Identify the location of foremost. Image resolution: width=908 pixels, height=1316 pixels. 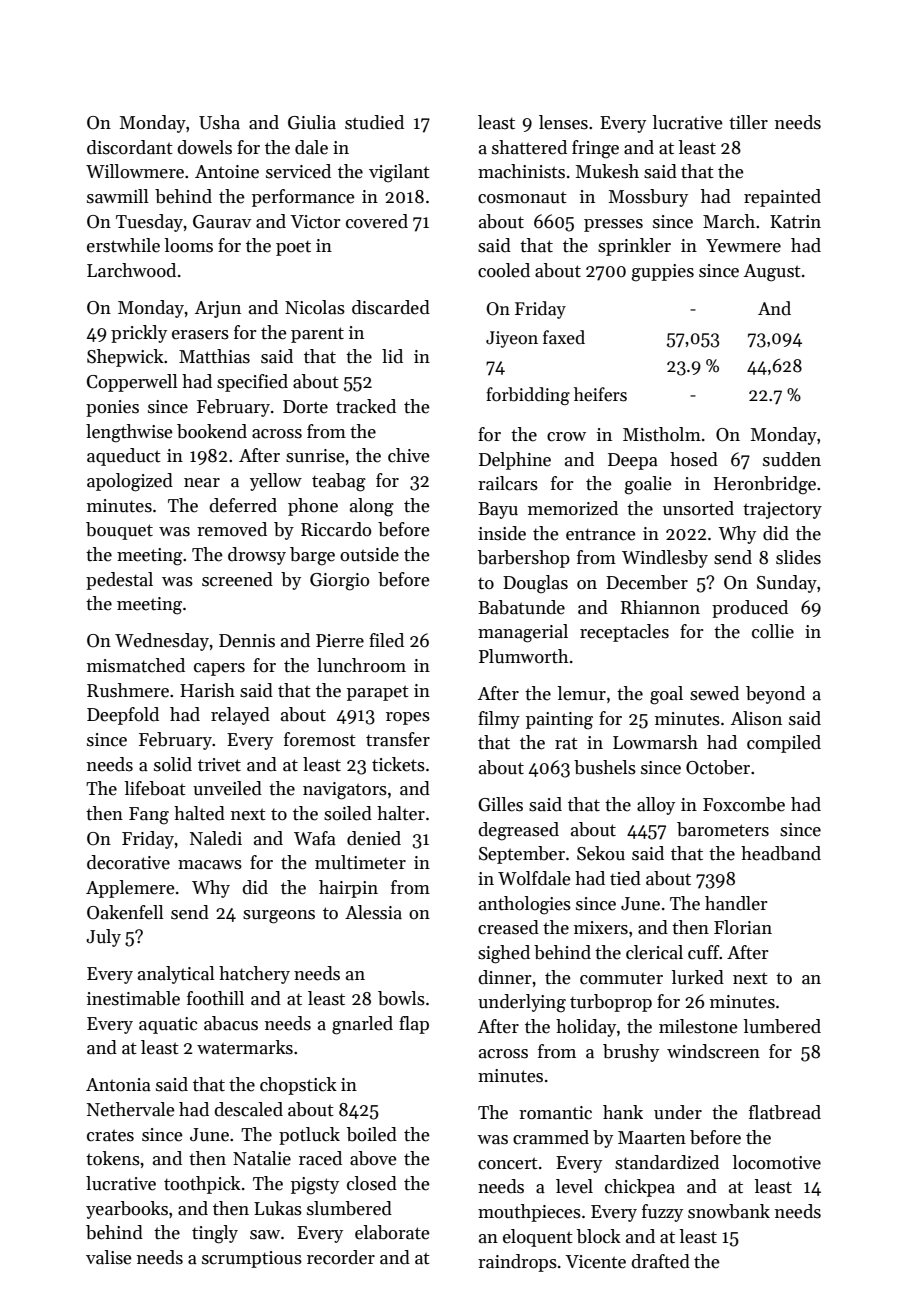
(320, 739).
